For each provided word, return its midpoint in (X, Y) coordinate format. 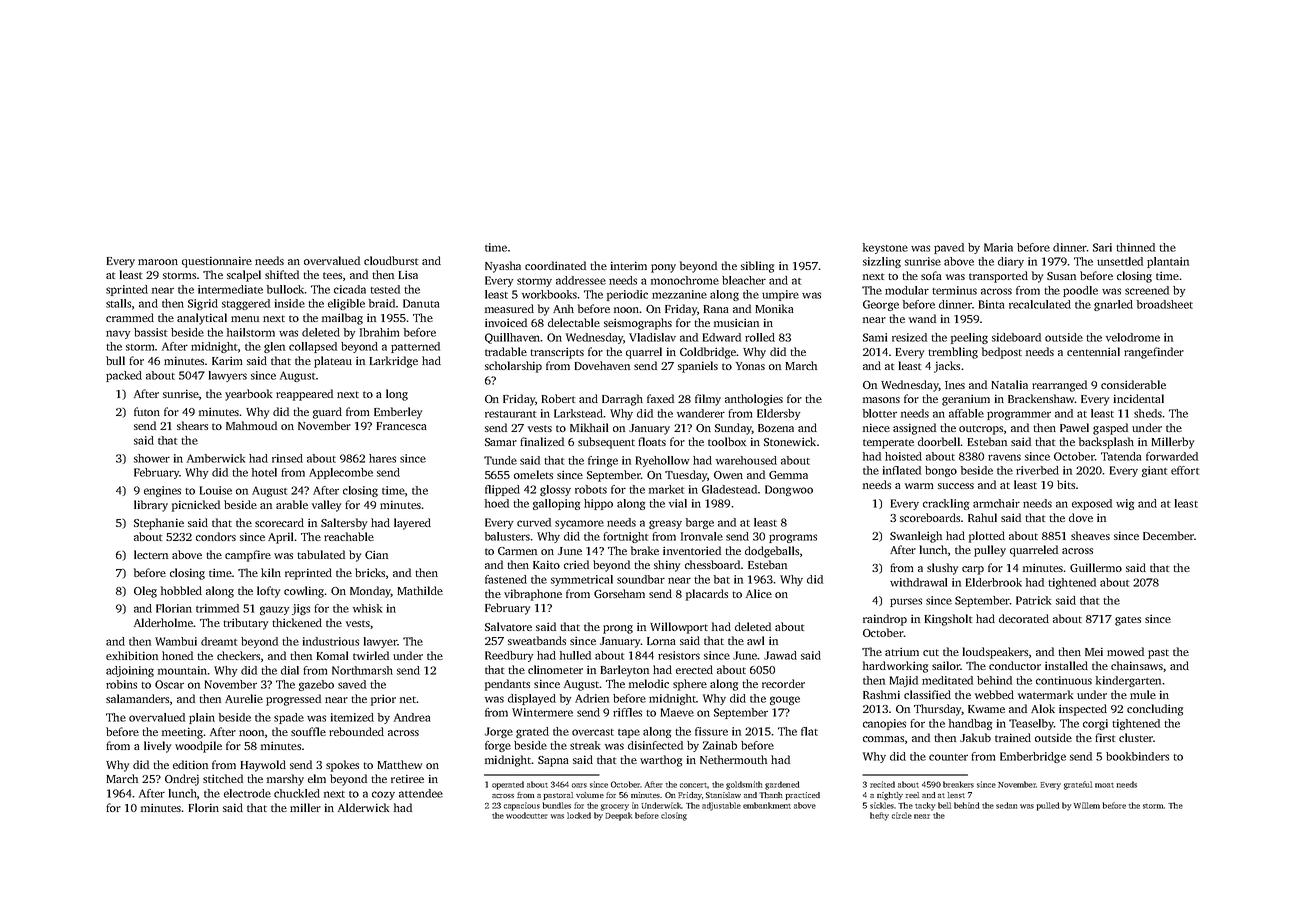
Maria (998, 247)
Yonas (750, 366)
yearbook (248, 395)
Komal (332, 655)
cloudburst (391, 260)
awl (755, 640)
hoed (497, 503)
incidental (1139, 398)
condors (216, 536)
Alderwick (363, 807)
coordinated (555, 265)
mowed (1125, 651)
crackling (946, 504)
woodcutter (527, 815)
